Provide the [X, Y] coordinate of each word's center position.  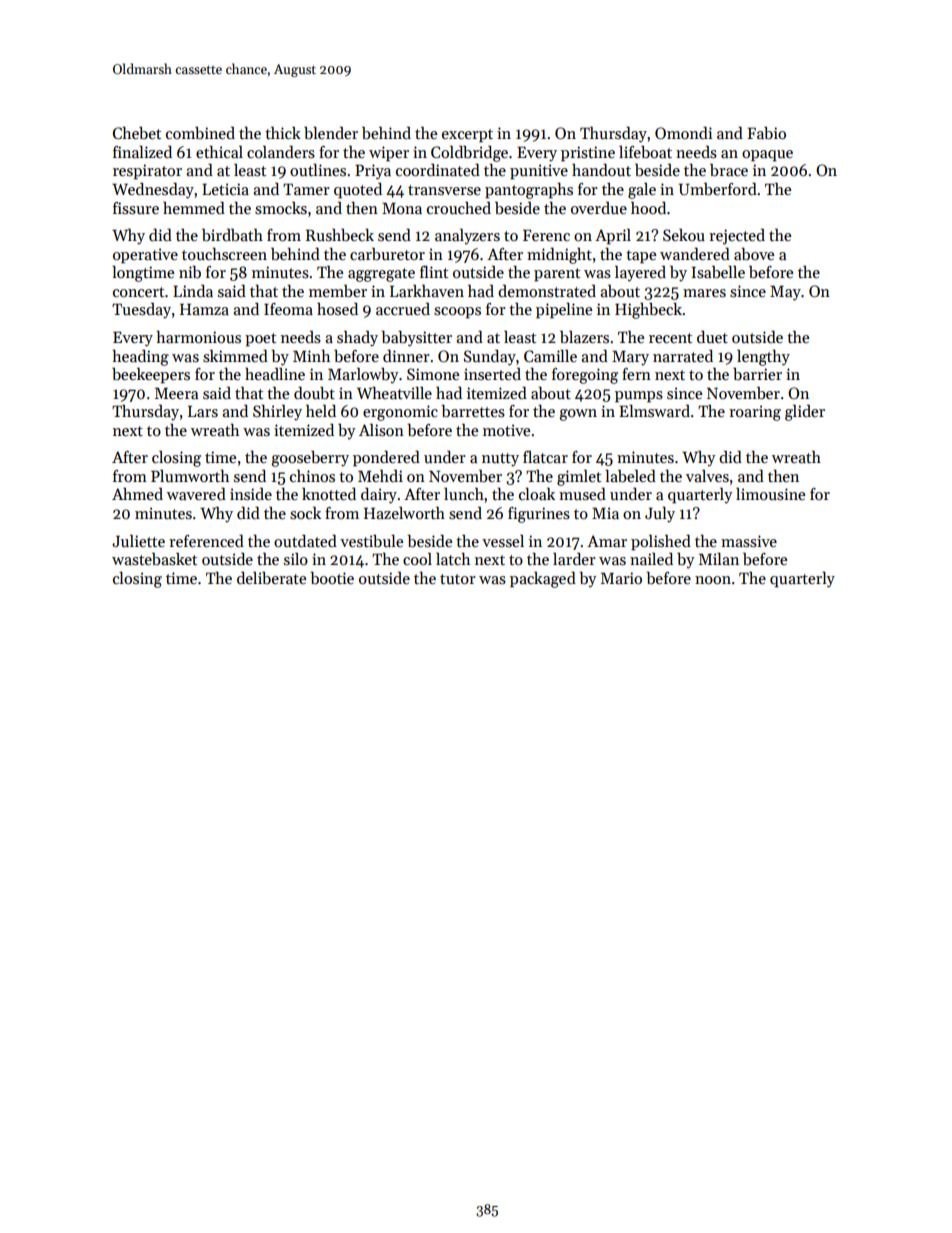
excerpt [467, 136]
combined [200, 132]
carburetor [387, 254]
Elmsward [654, 410]
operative [145, 256]
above [754, 254]
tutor [458, 579]
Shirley [277, 413]
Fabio [766, 132]
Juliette [138, 541]
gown [578, 415]
